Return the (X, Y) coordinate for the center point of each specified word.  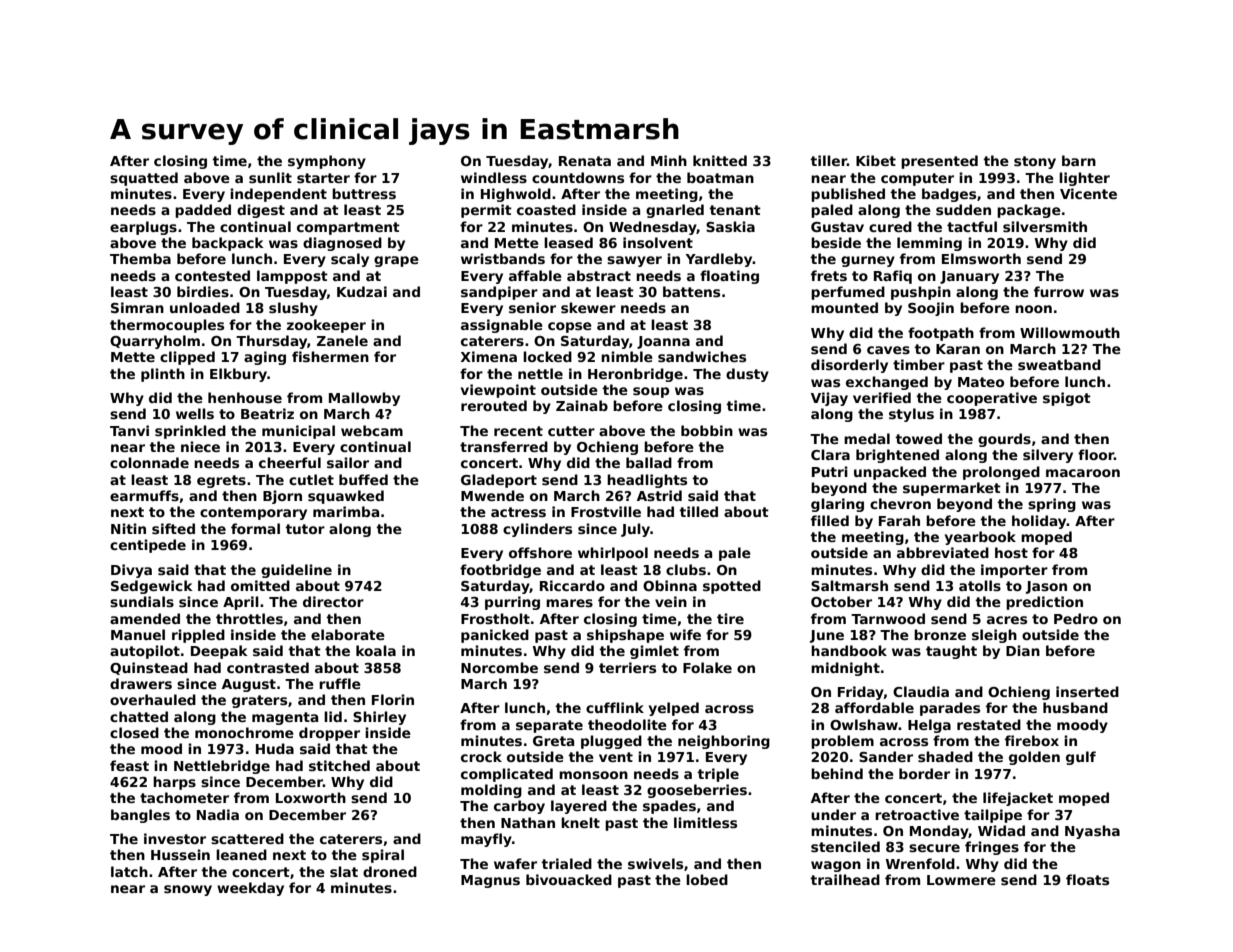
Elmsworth (981, 258)
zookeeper (326, 326)
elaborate (348, 634)
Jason (1046, 587)
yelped (674, 709)
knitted (720, 160)
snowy (188, 890)
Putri (830, 471)
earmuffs (144, 495)
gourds (1004, 440)
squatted (144, 179)
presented (939, 162)
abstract (599, 275)
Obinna (670, 585)
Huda (275, 748)
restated (989, 724)
